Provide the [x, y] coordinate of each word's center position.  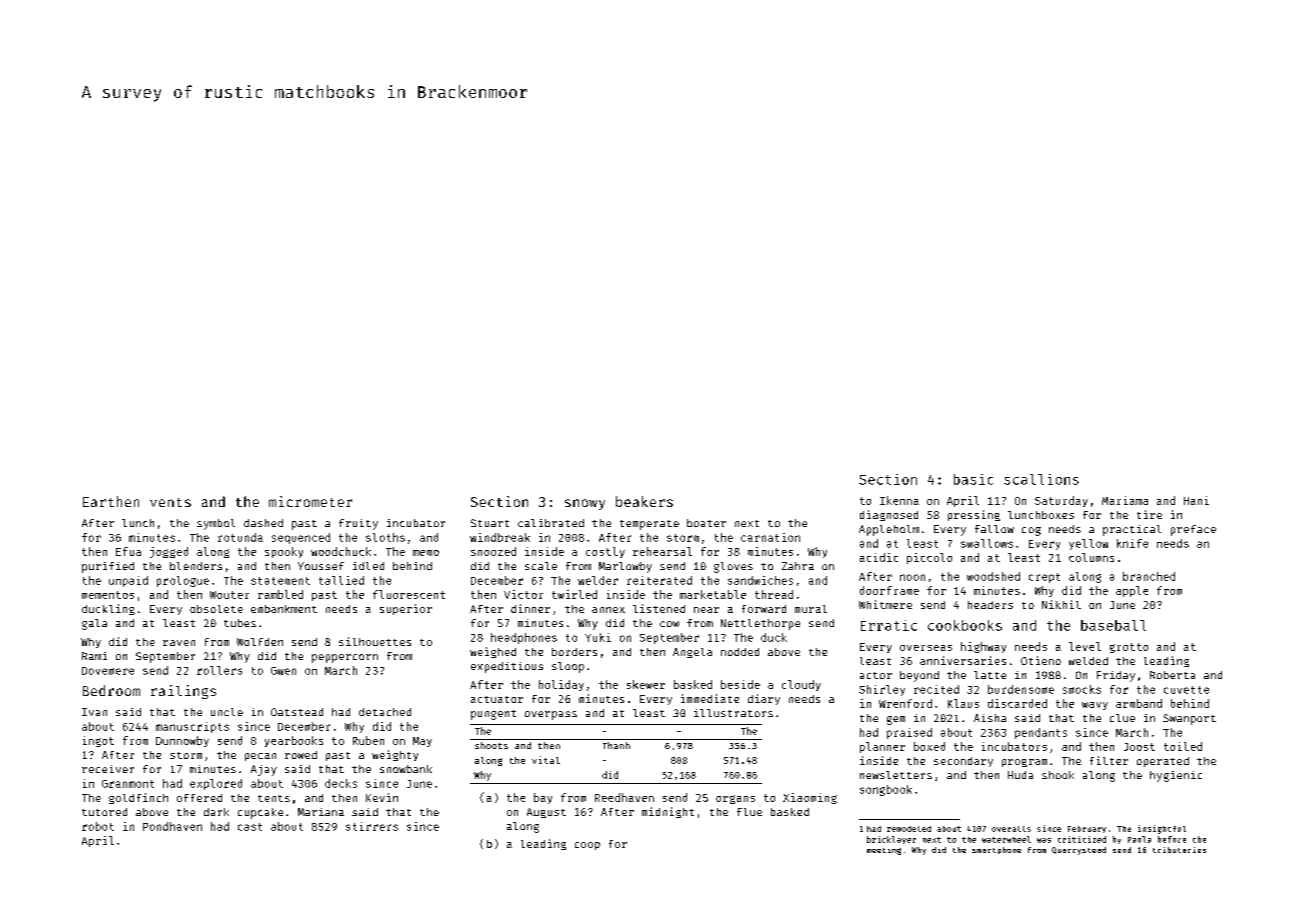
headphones [524, 638]
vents [170, 502]
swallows [987, 543]
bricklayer [891, 840]
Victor [523, 594]
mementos [108, 595]
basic [973, 479]
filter [1109, 760]
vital [546, 760]
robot [98, 826]
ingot [98, 741]
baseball [1113, 625]
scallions [1041, 479]
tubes [240, 623]
